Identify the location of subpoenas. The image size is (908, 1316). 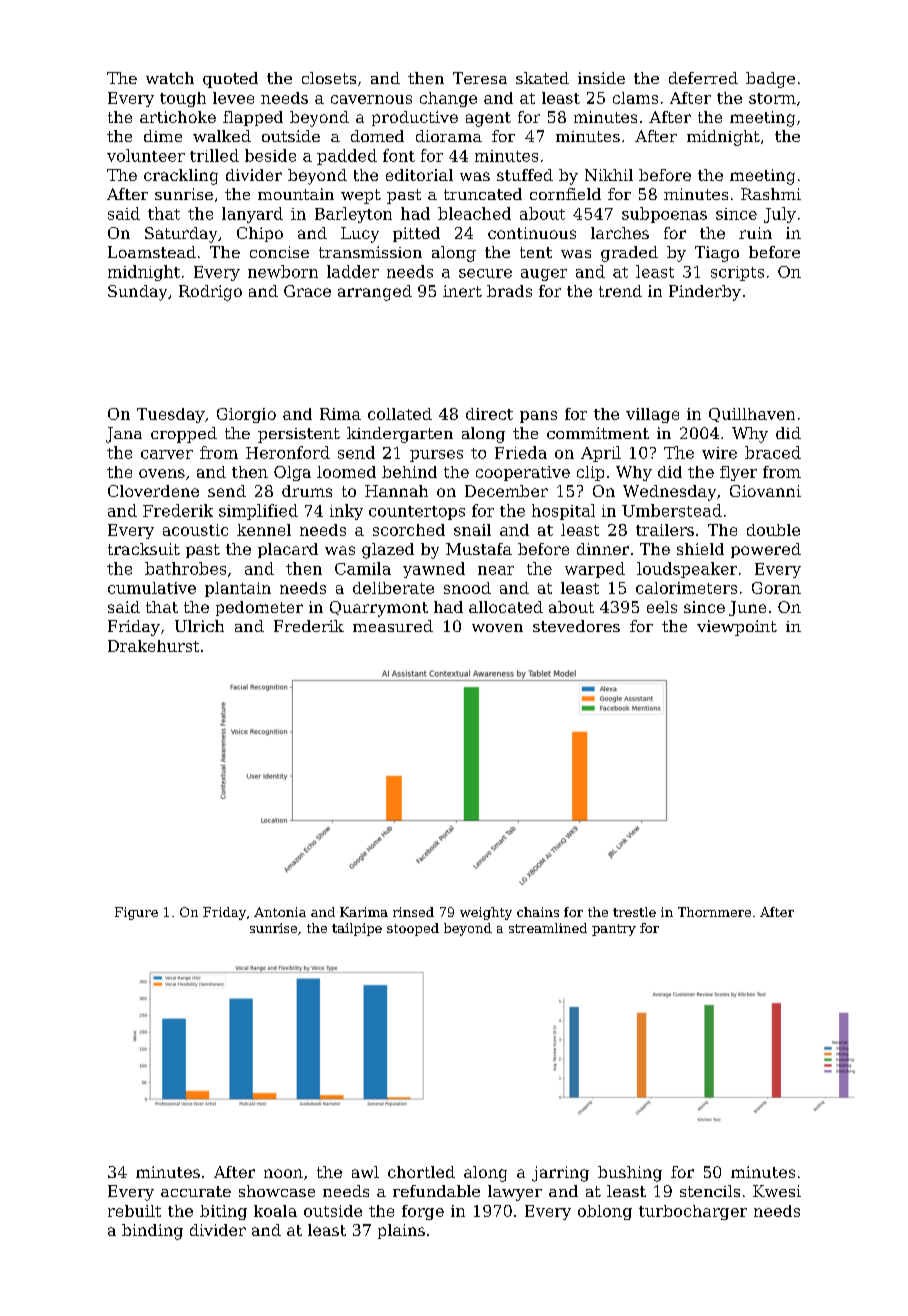
(664, 215).
